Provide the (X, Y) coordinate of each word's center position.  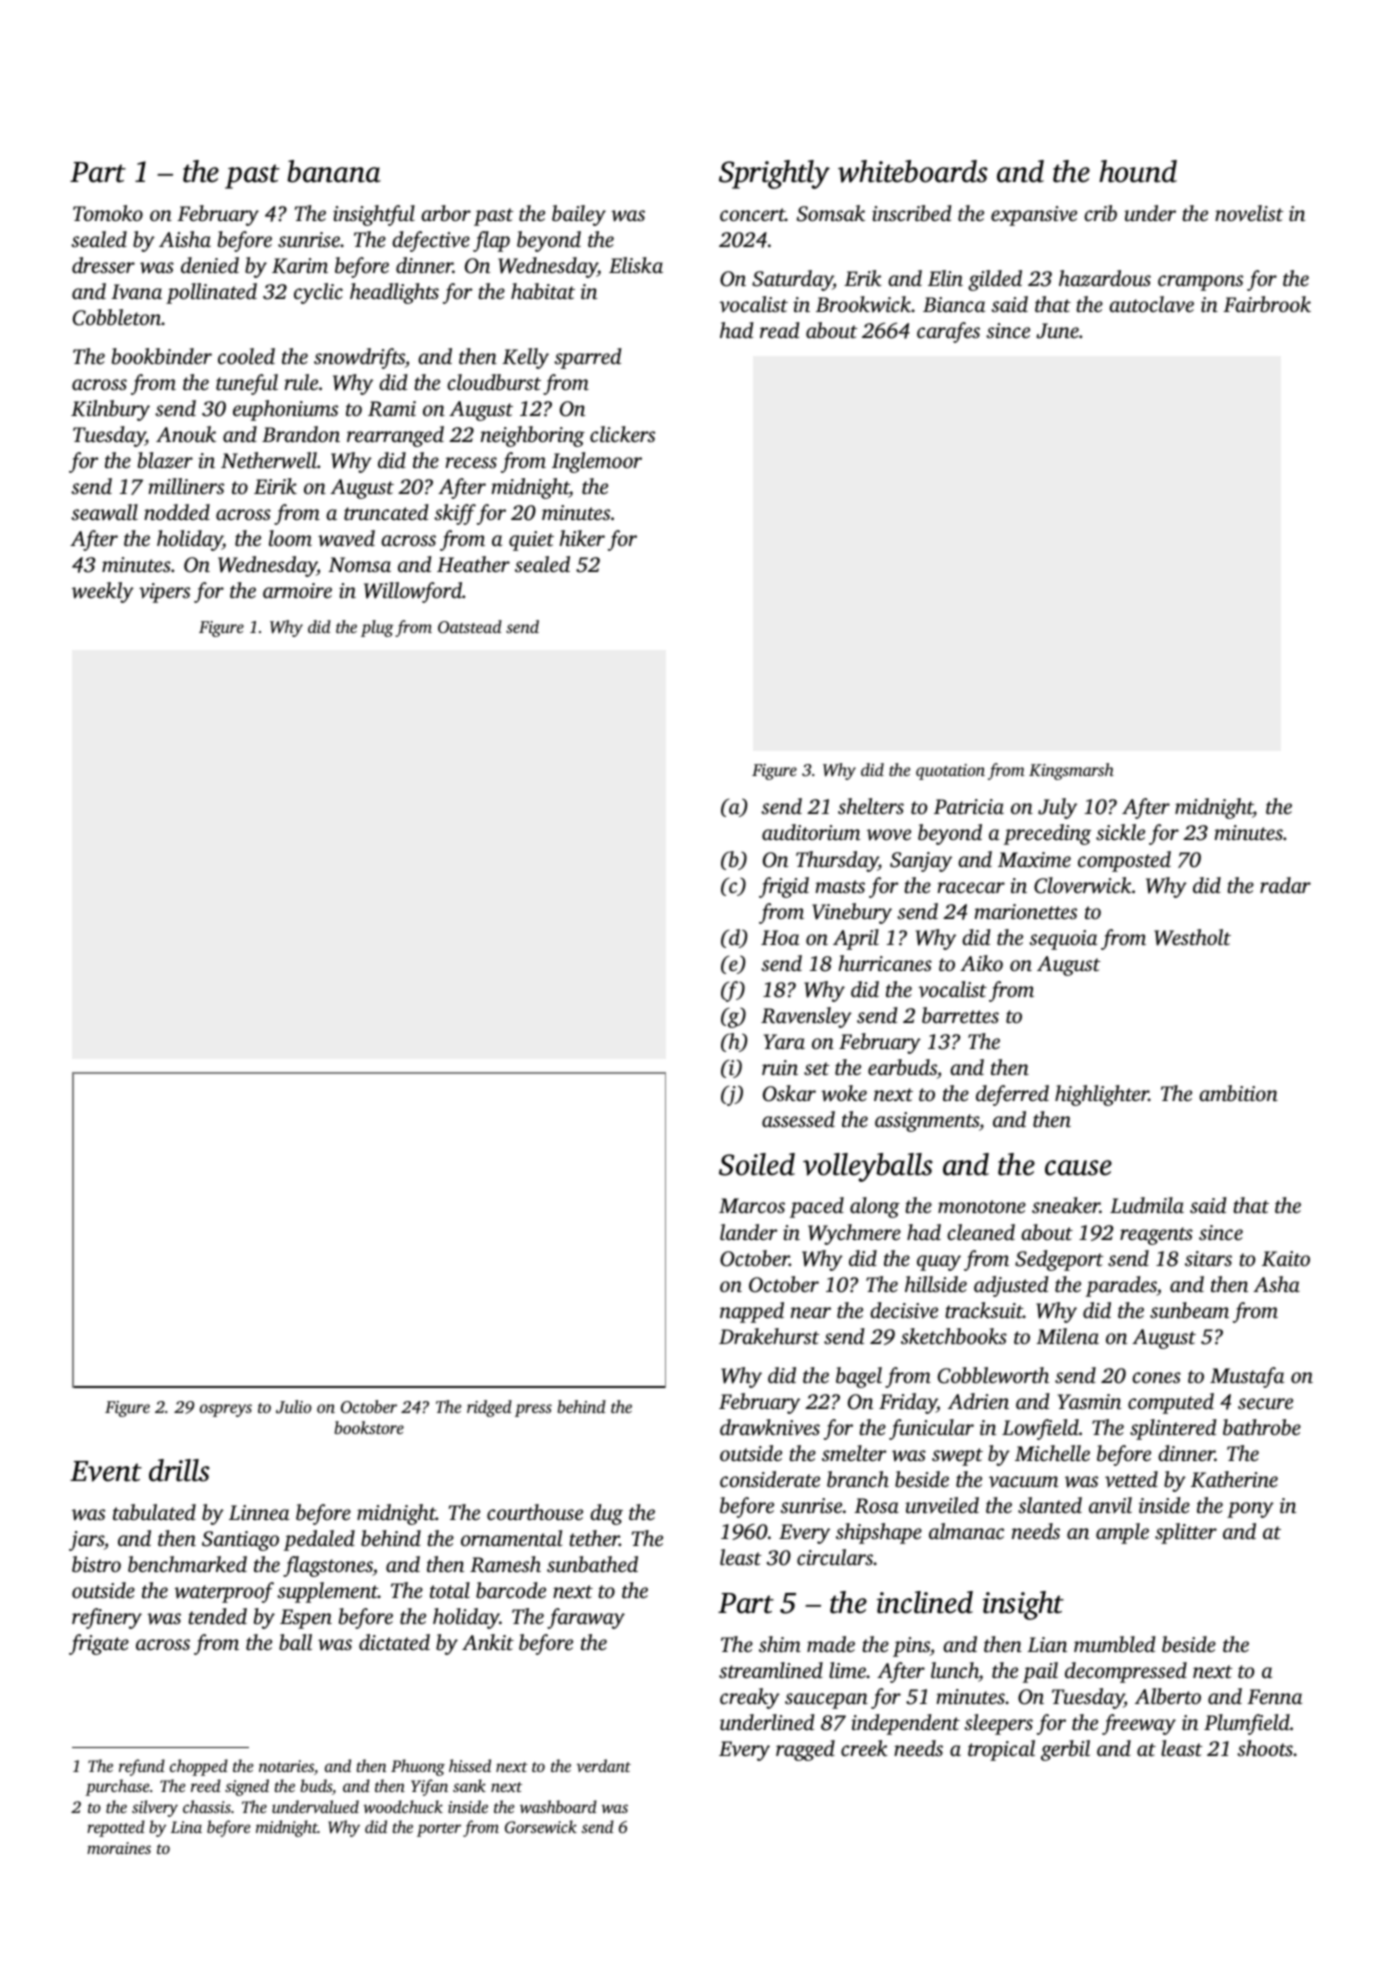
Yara (784, 1041)
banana (334, 171)
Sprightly (774, 174)
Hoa (780, 937)
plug (377, 628)
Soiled (757, 1164)
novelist (1249, 213)
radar (1285, 885)
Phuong (418, 1767)
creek (864, 1748)
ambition (1238, 1093)
